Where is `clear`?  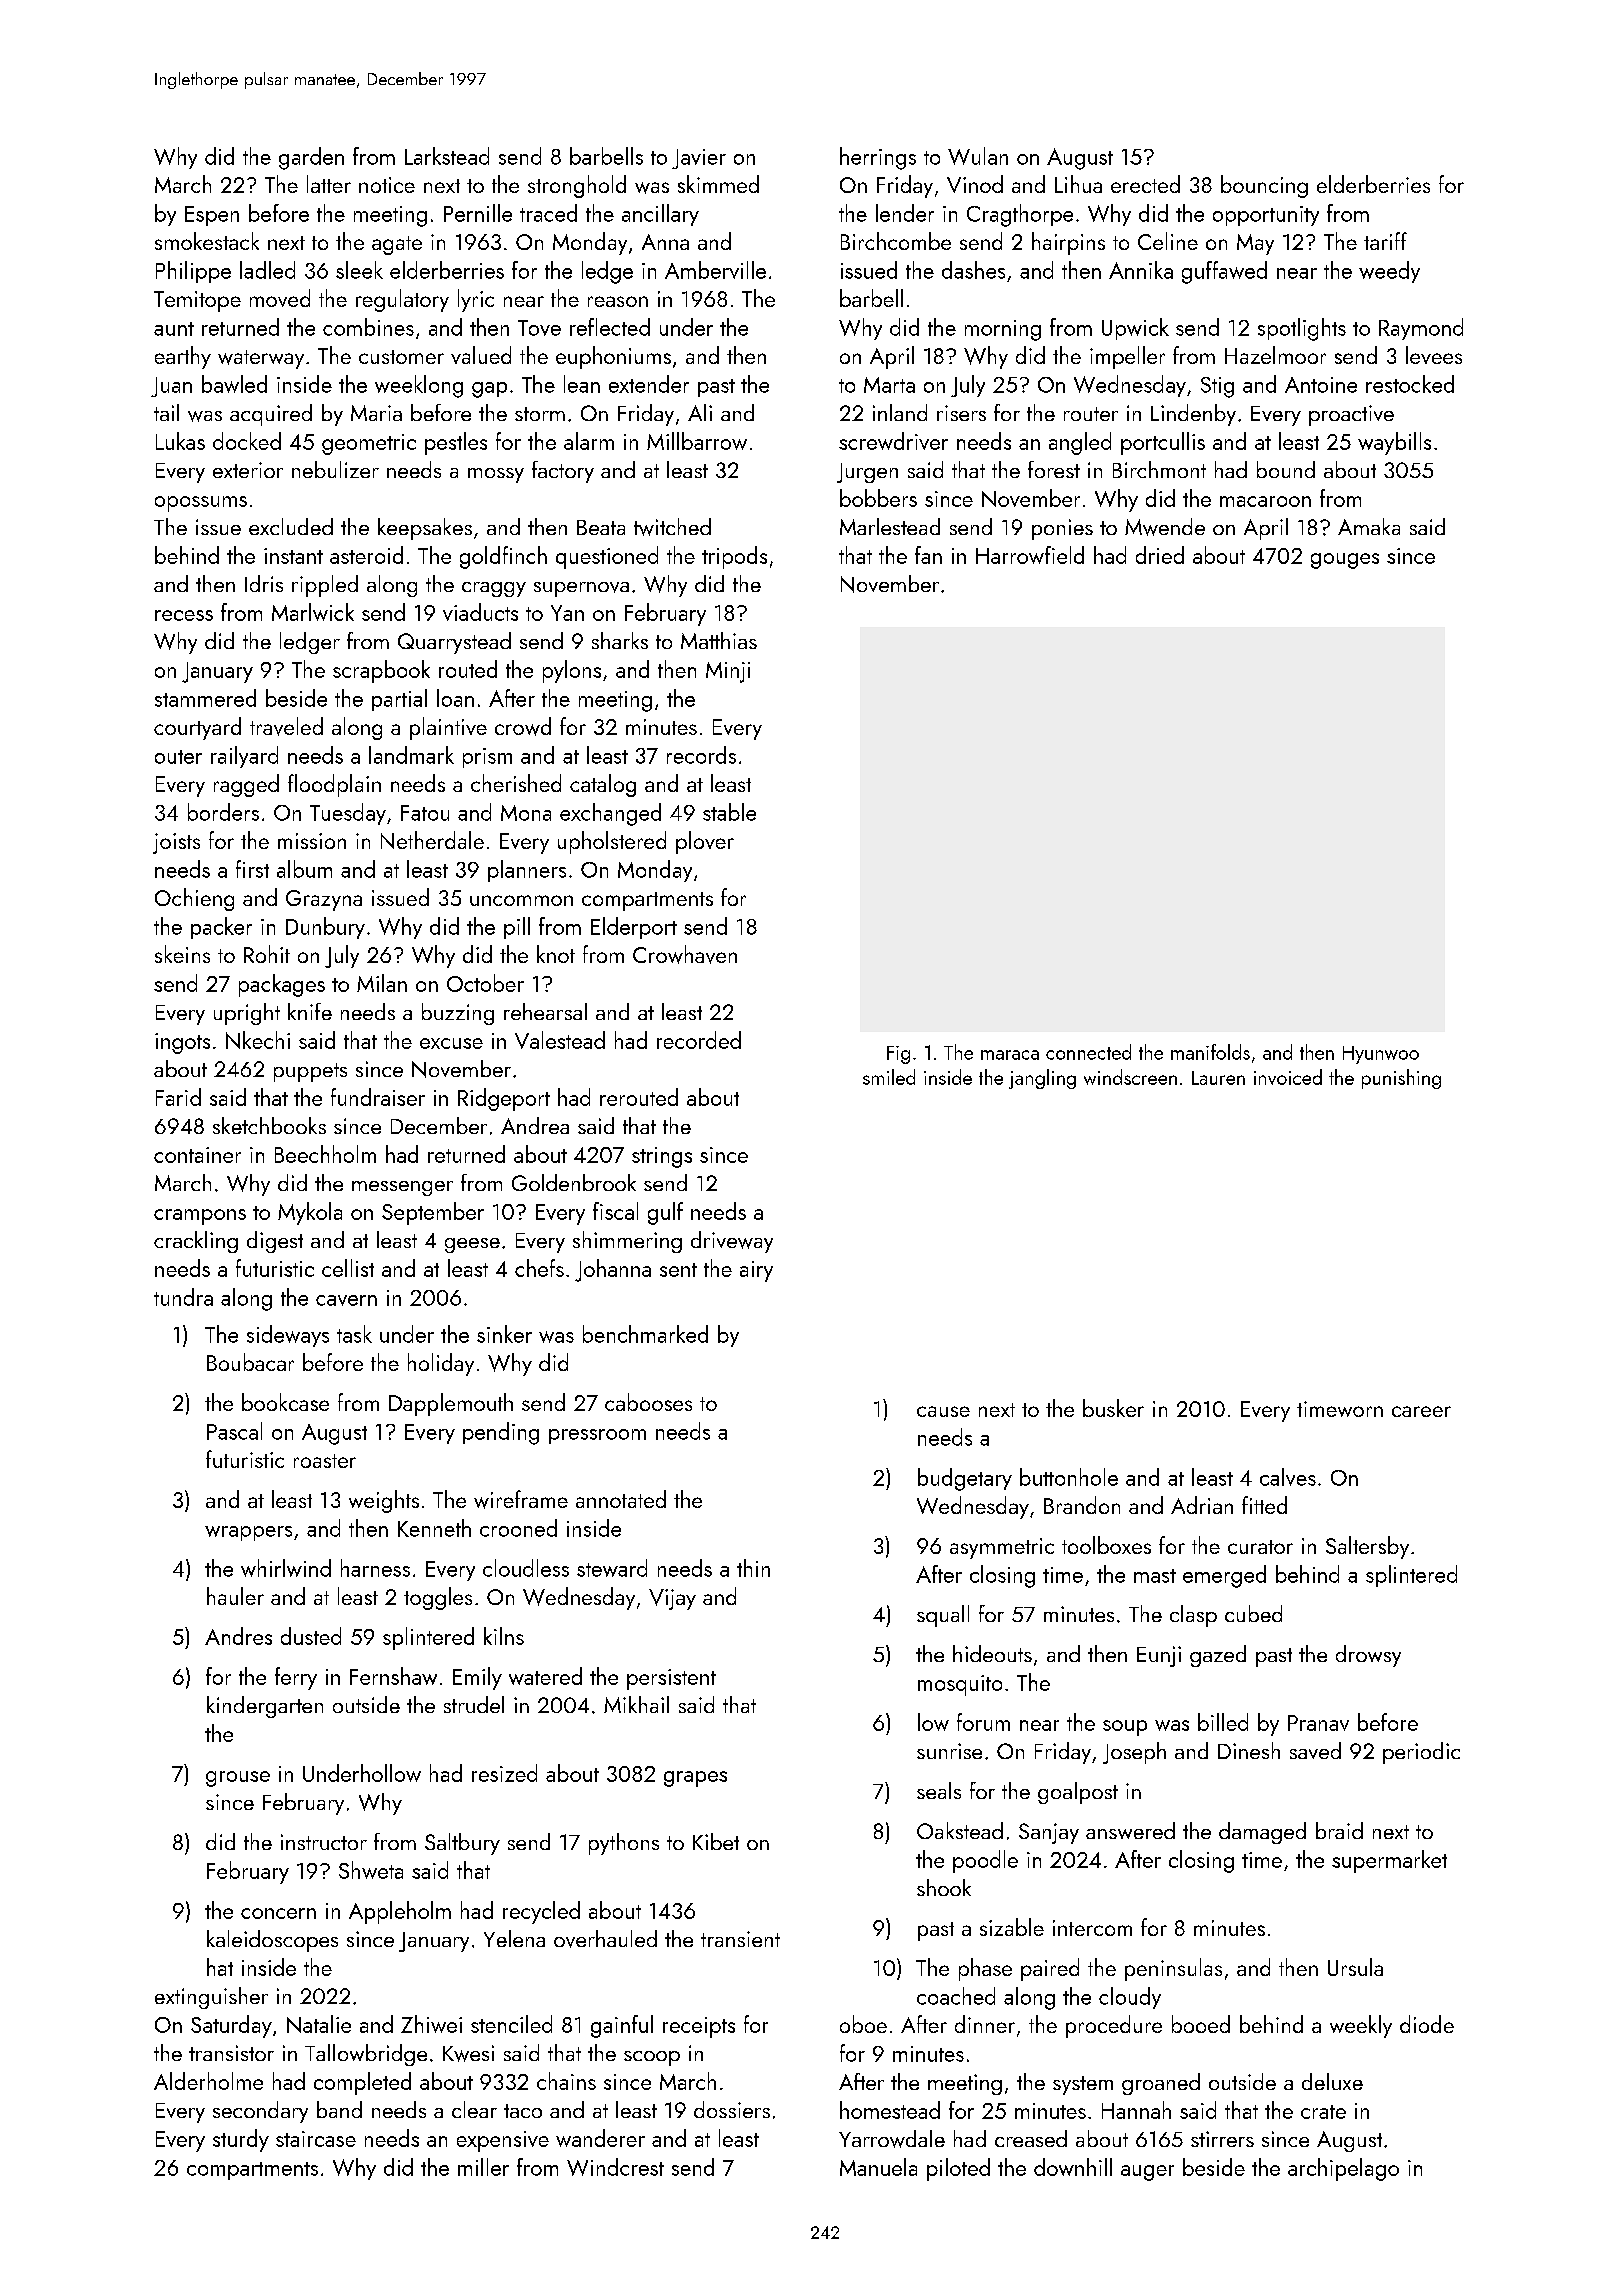 clear is located at coordinates (474, 2109).
